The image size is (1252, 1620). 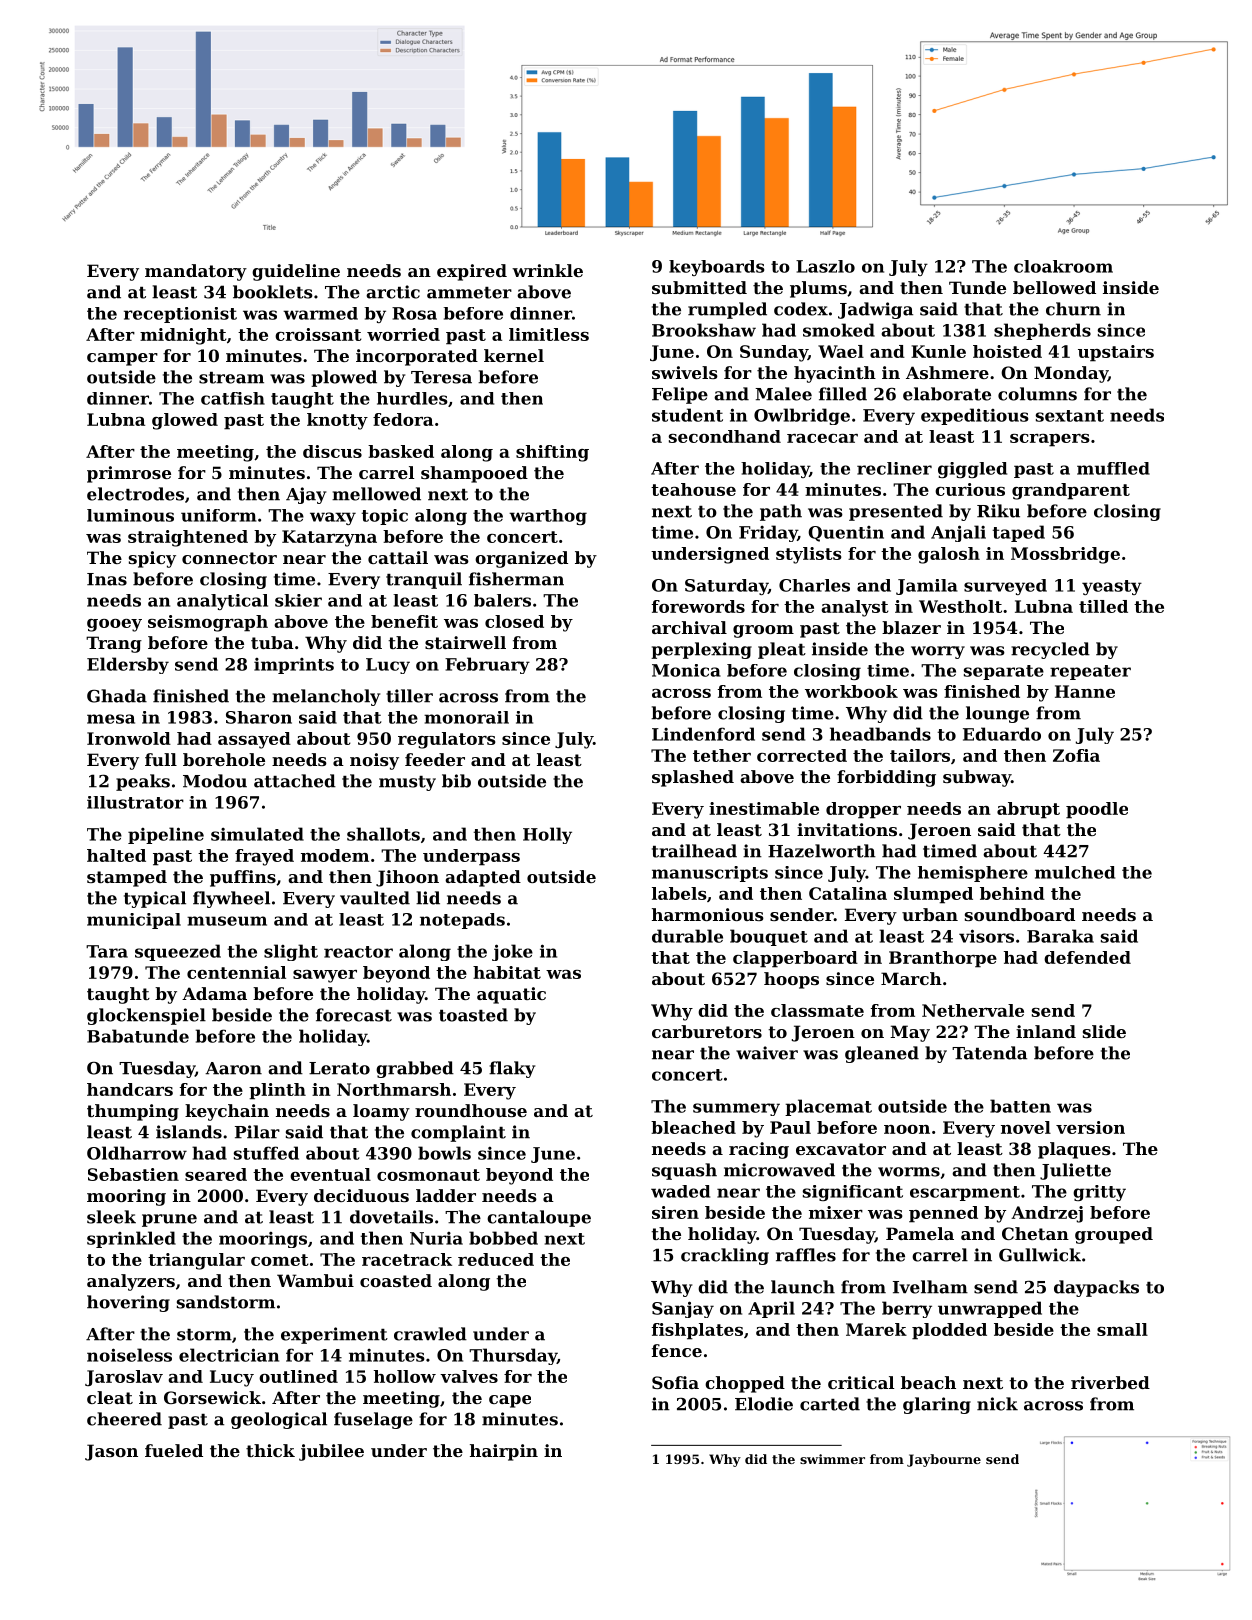 I want to click on tailors, so click(x=920, y=755).
